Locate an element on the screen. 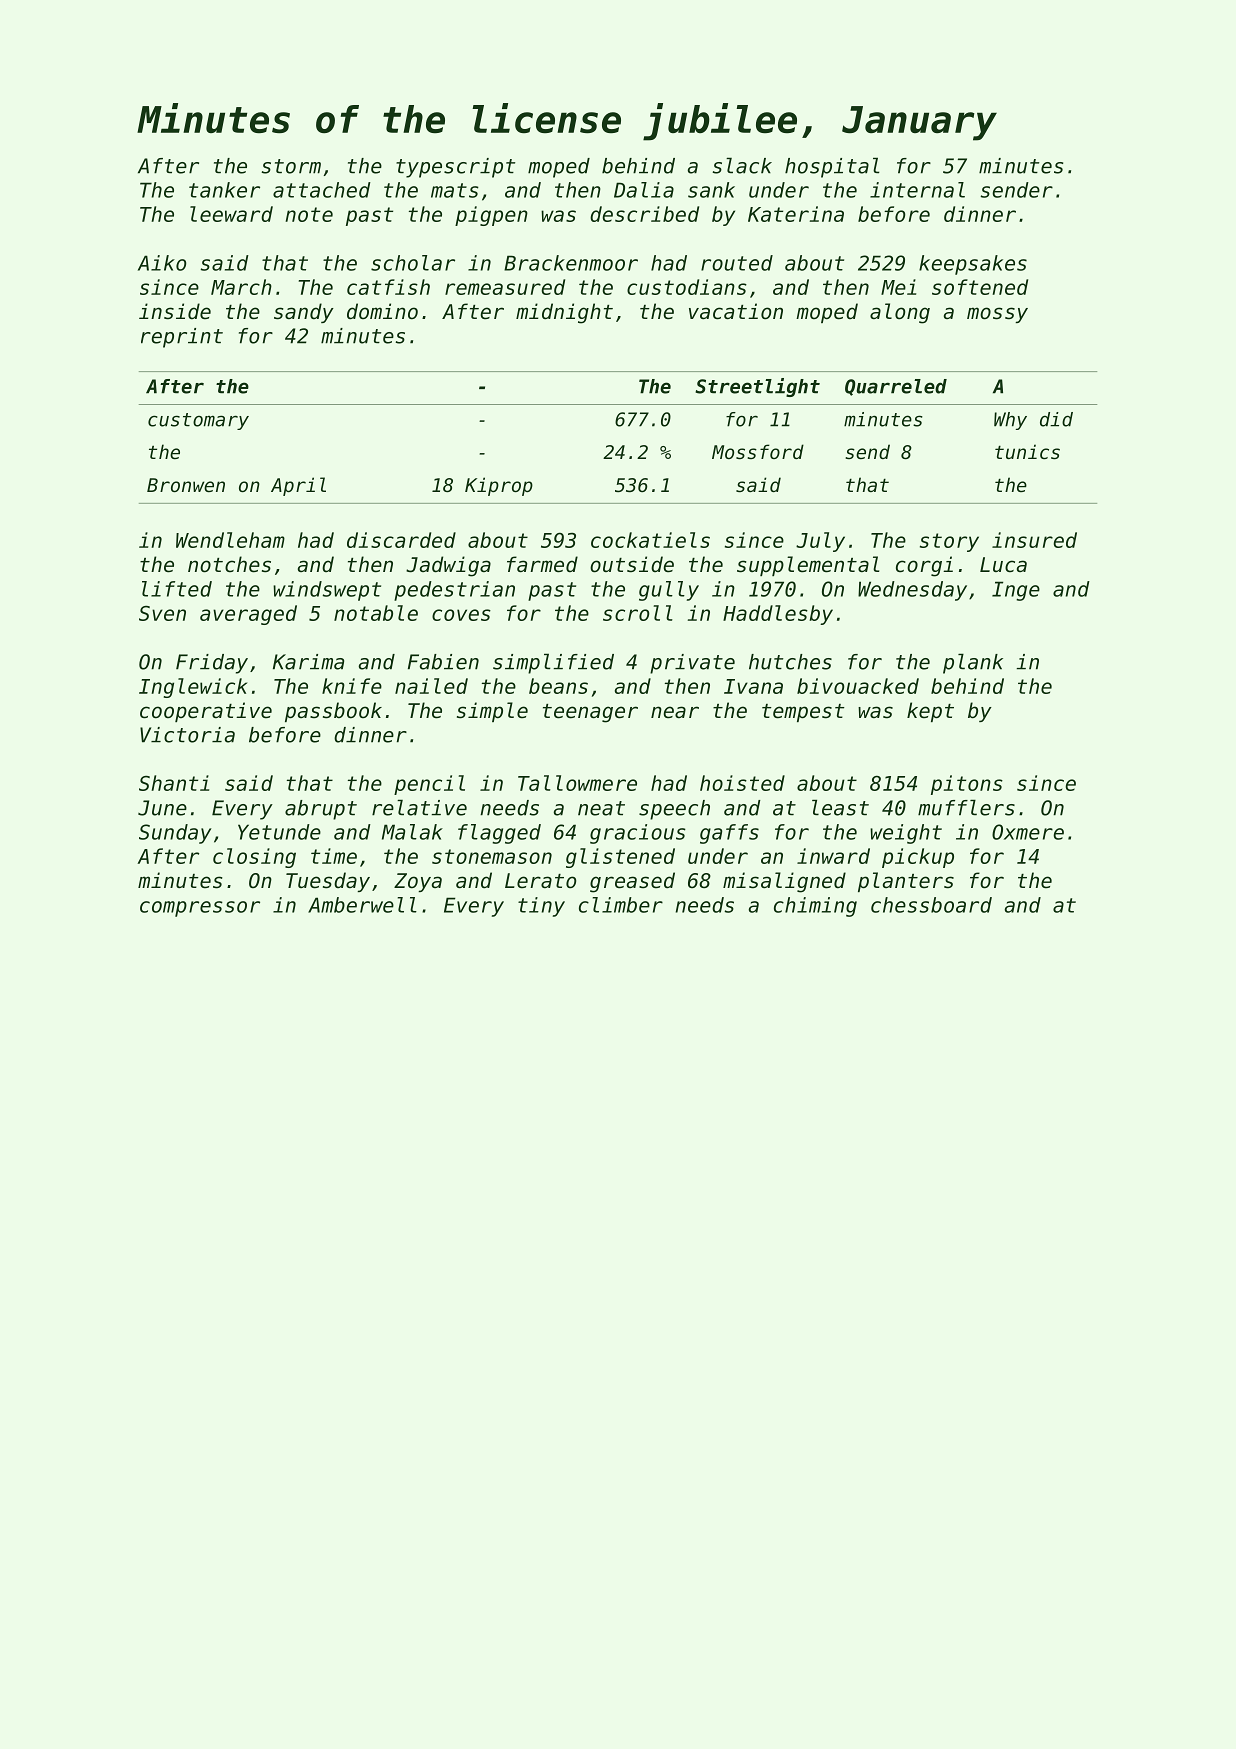 The width and height of the screenshot is (1236, 1749). Amberwell is located at coordinates (362, 905).
